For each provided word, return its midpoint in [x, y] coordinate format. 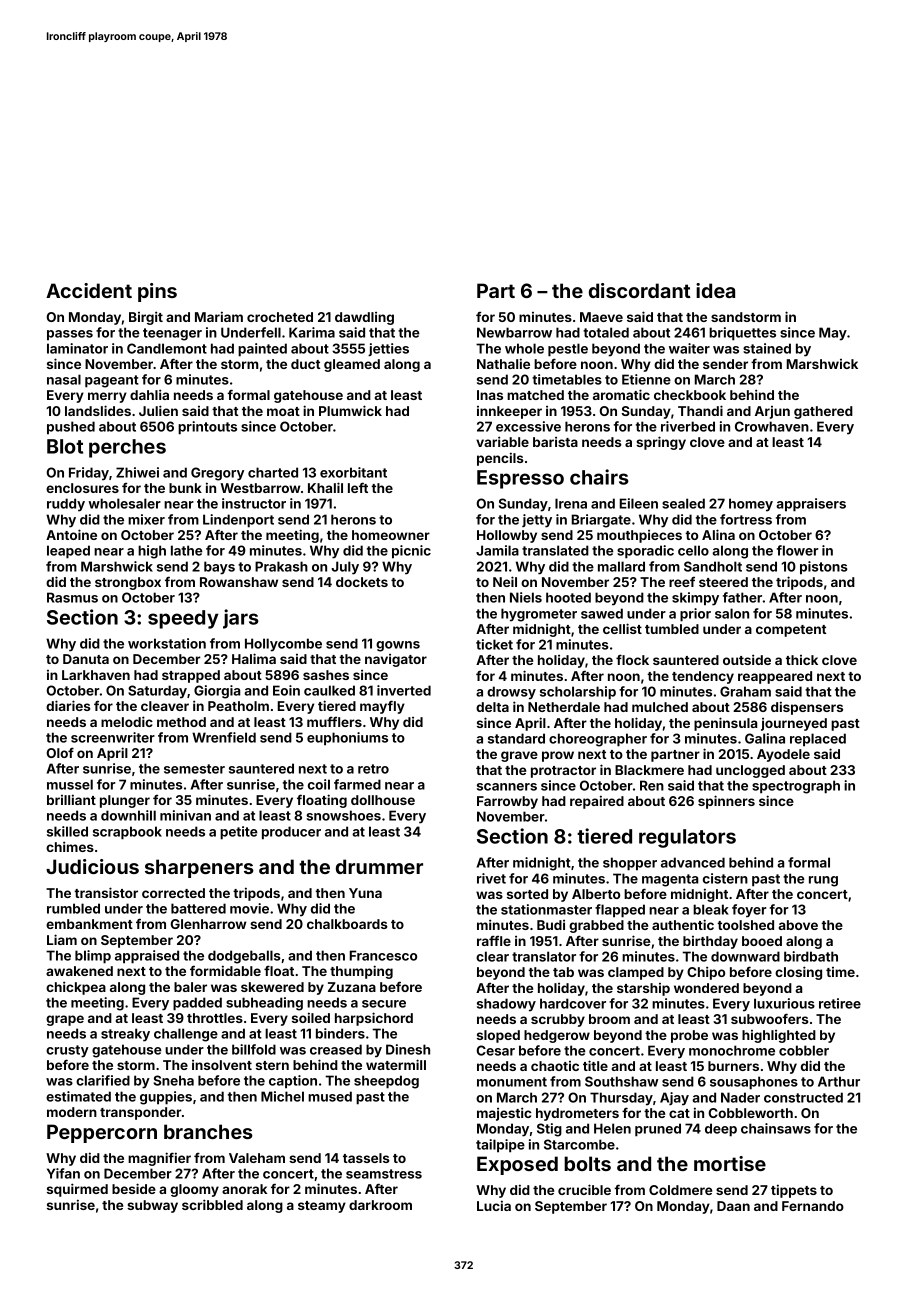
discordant [640, 290]
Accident [89, 290]
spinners [726, 802]
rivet [491, 878]
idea [715, 290]
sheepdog [386, 1082]
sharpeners [199, 868]
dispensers [807, 708]
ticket [494, 644]
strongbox [128, 583]
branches [208, 1131]
